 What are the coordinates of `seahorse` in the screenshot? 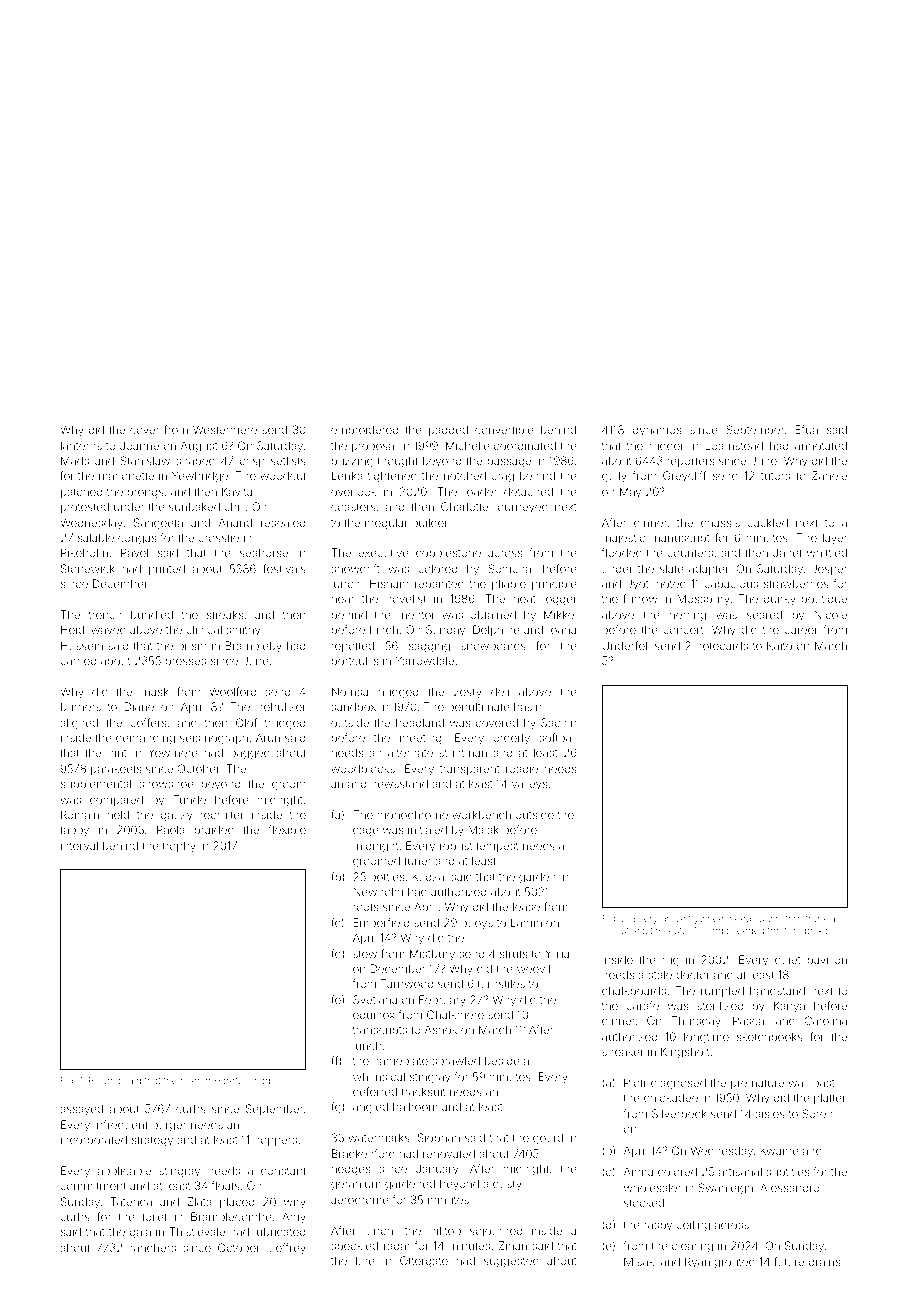 It's located at (264, 552).
